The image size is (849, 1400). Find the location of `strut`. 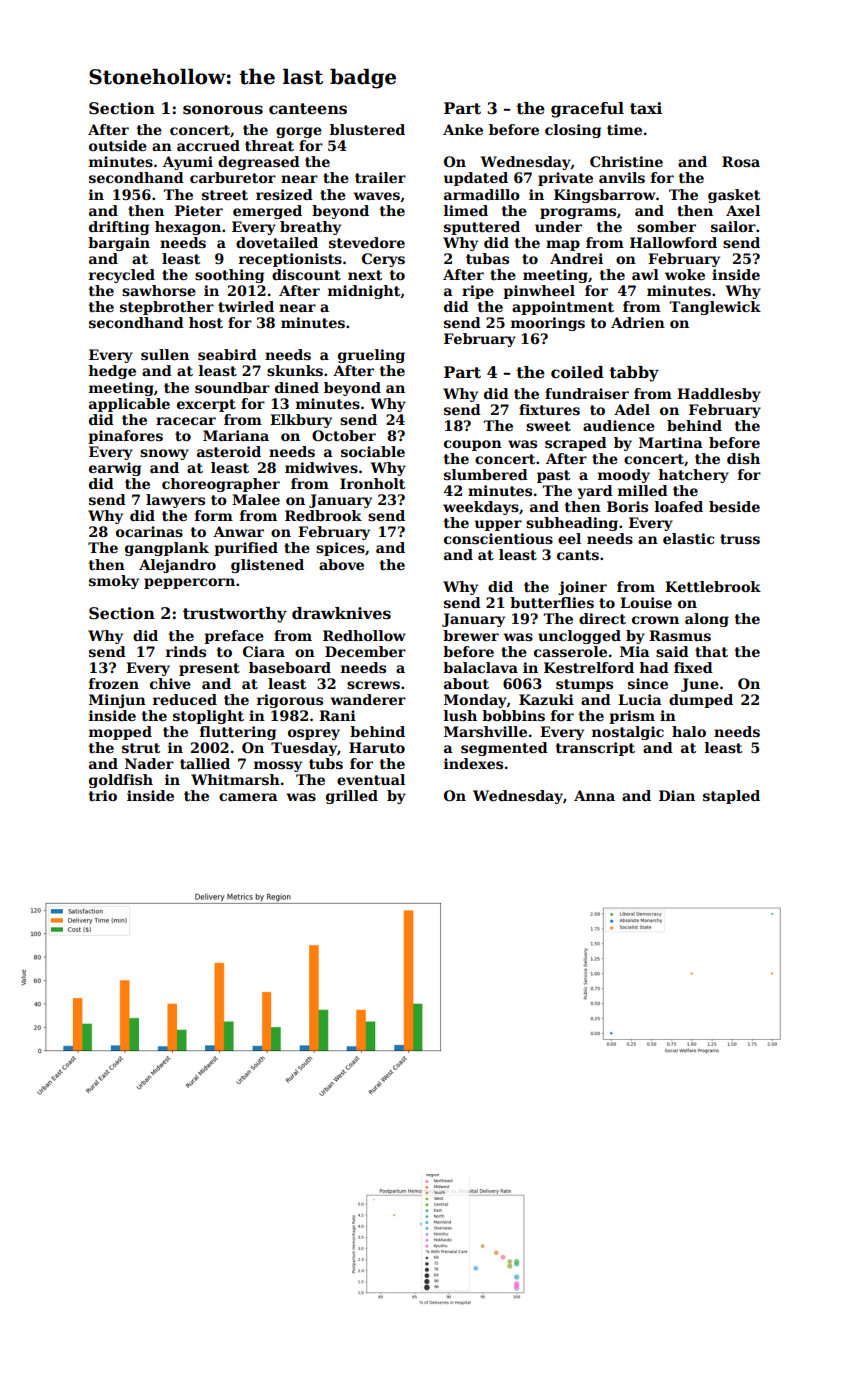

strut is located at coordinates (141, 748).
